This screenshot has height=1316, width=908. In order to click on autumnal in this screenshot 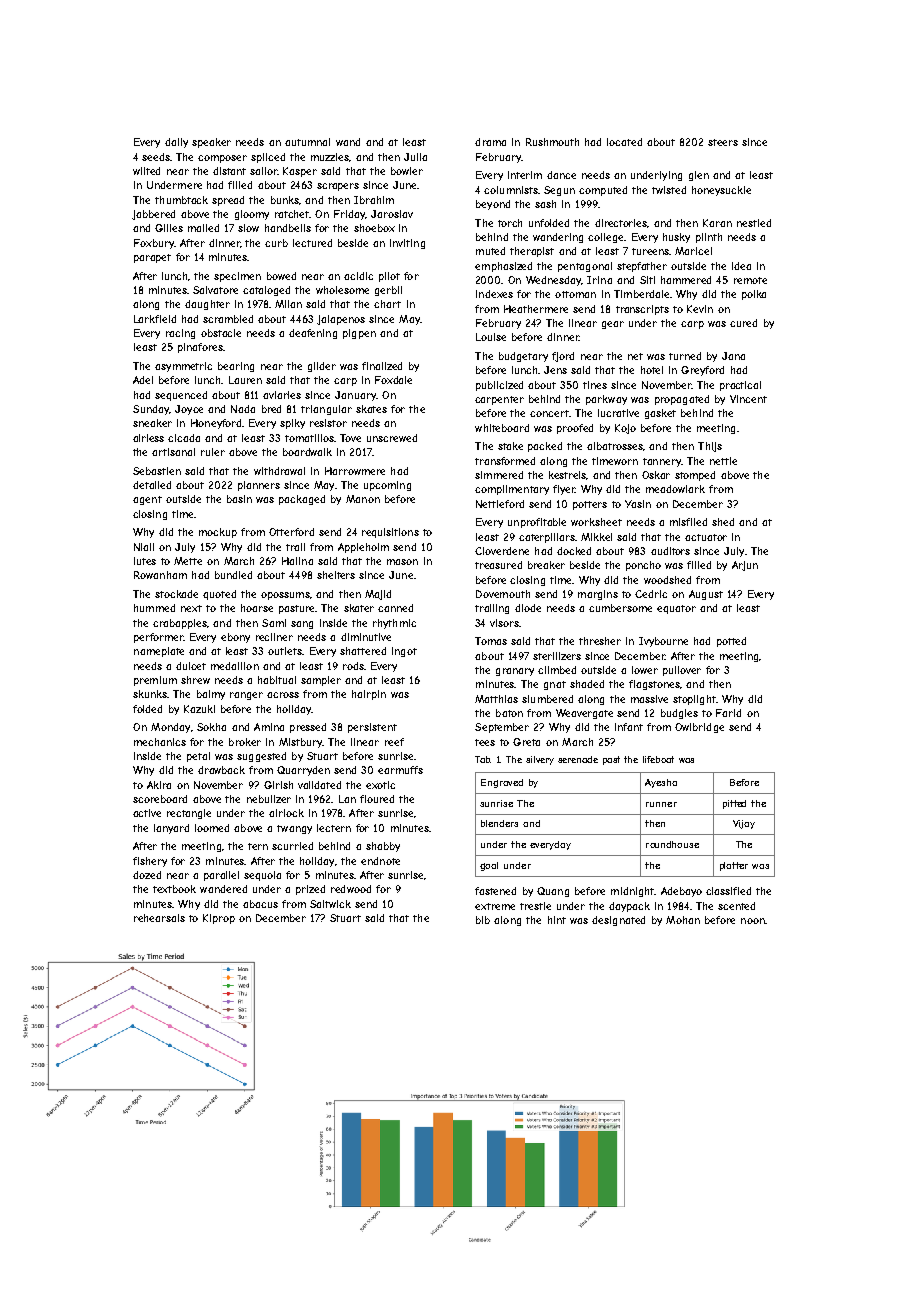, I will do `click(307, 142)`.
